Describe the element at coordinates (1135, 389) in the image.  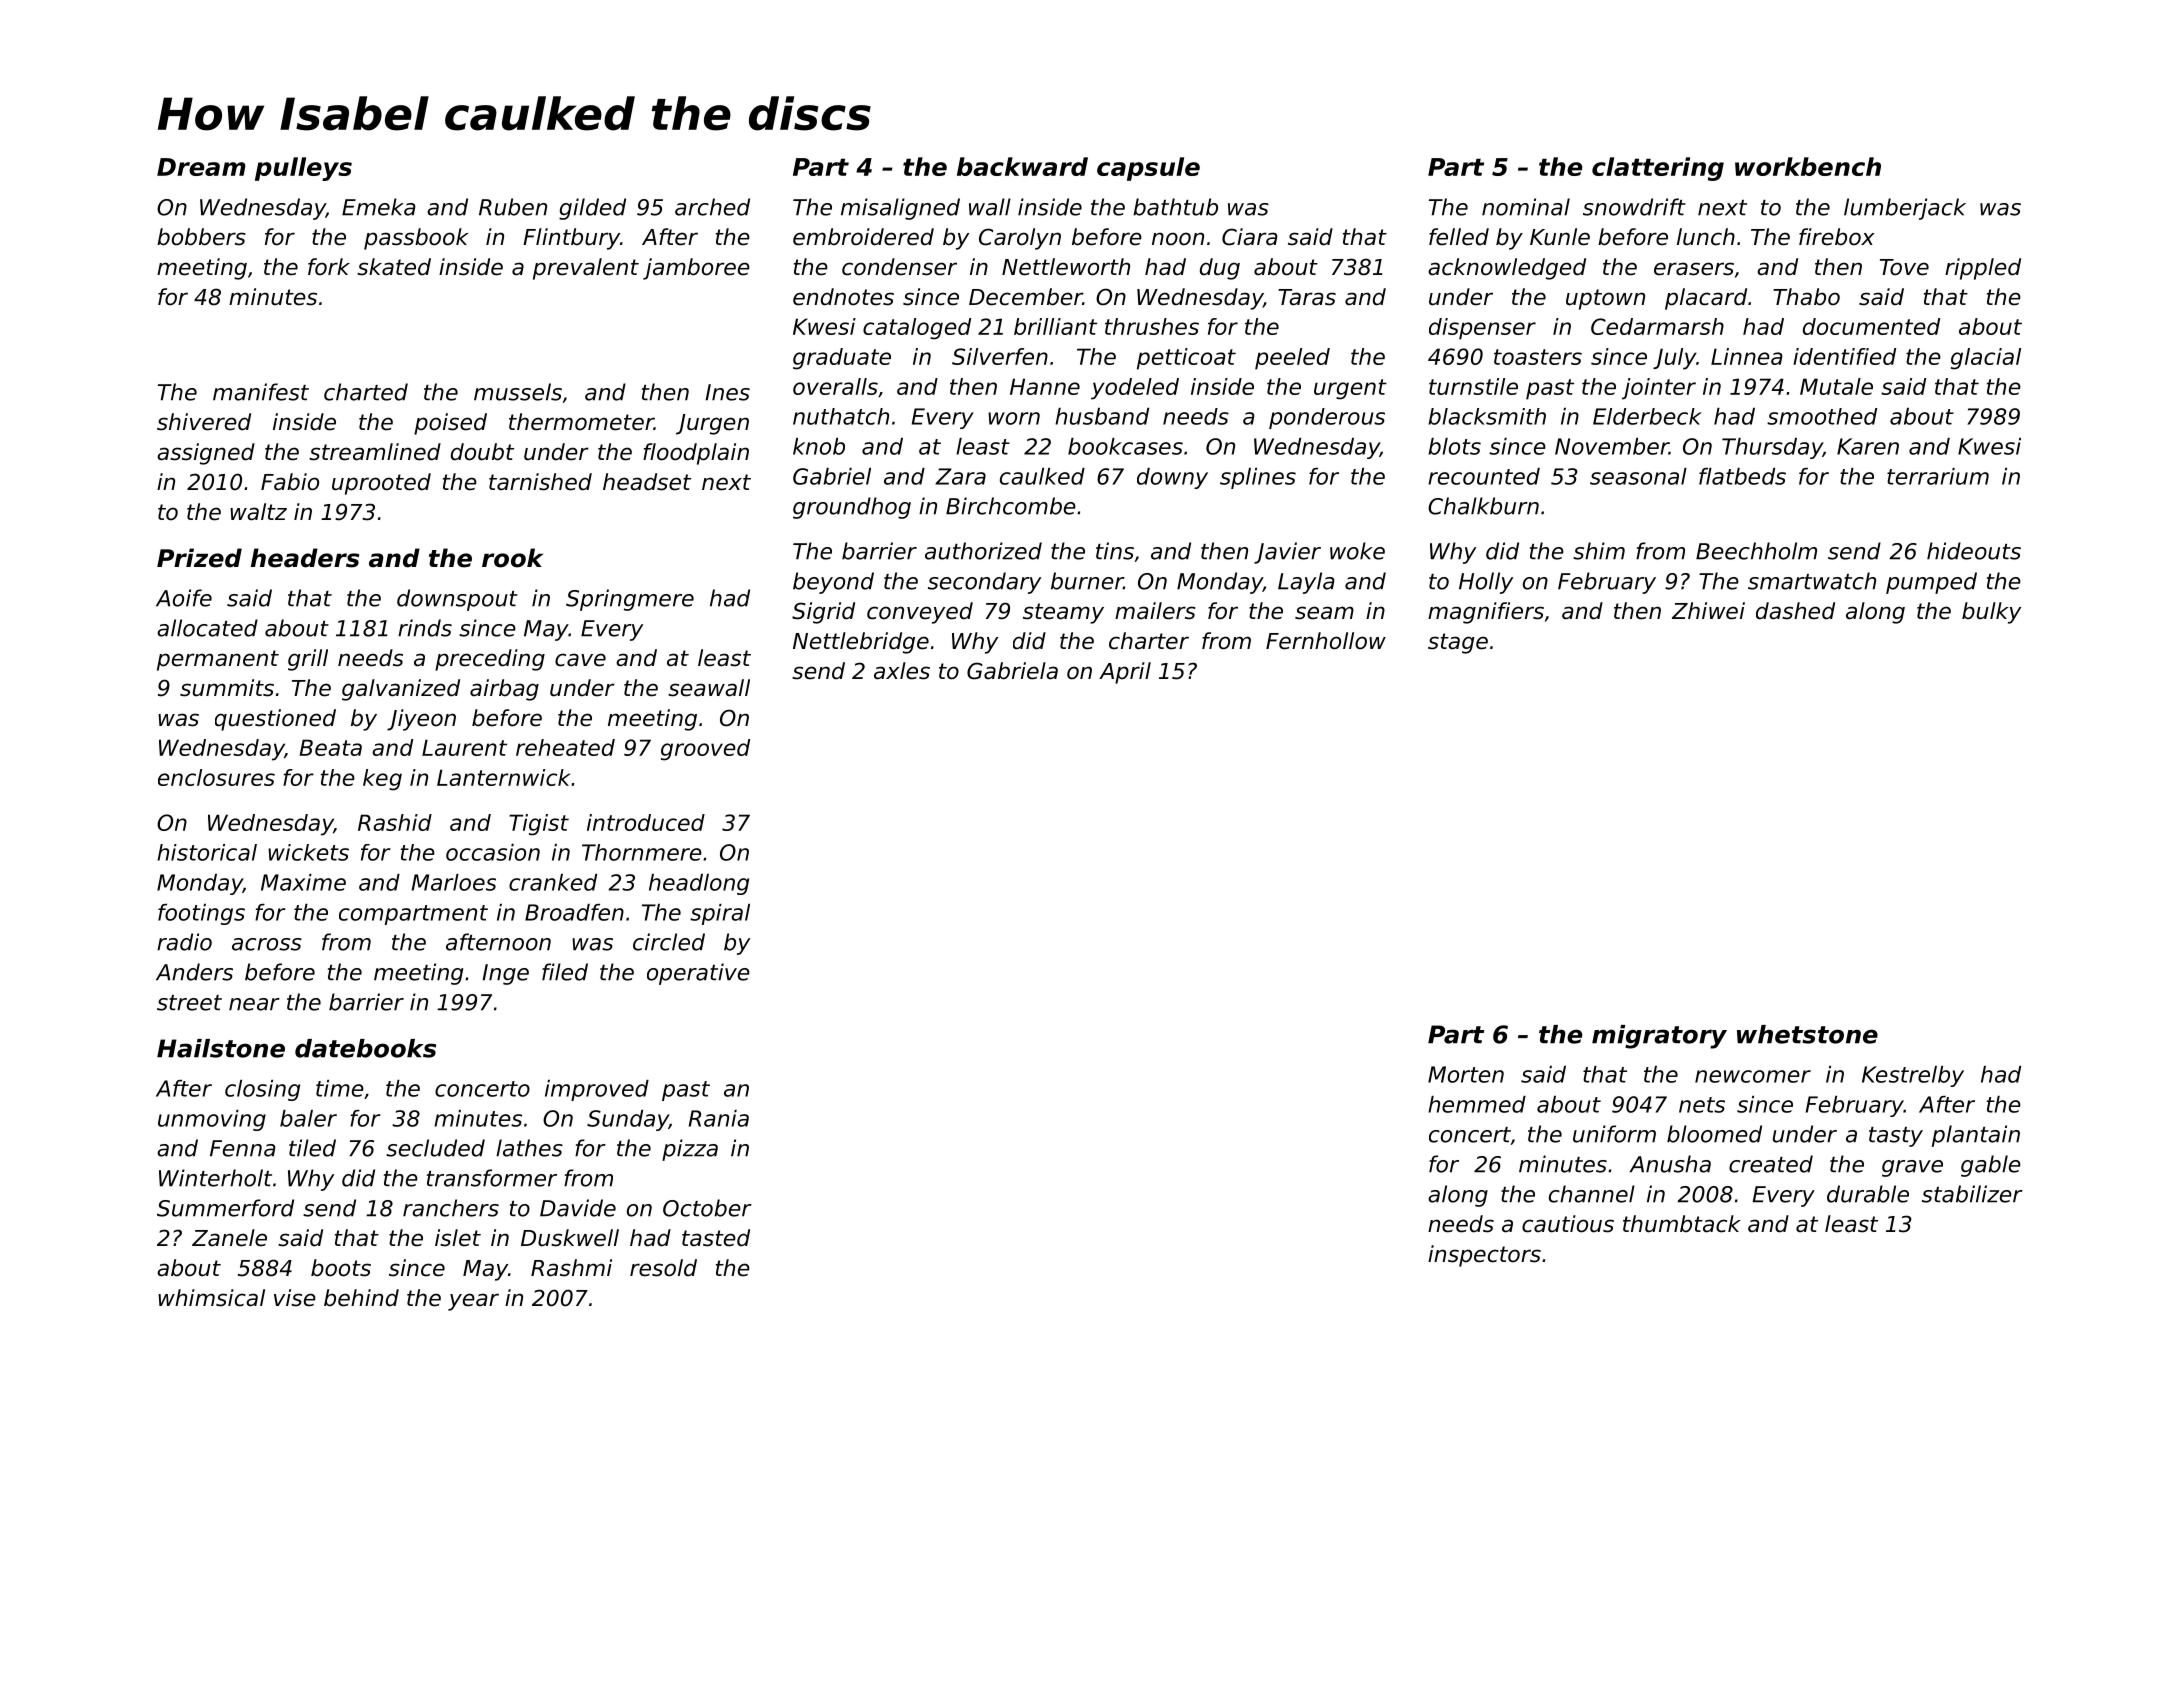
I see `yodeled` at that location.
